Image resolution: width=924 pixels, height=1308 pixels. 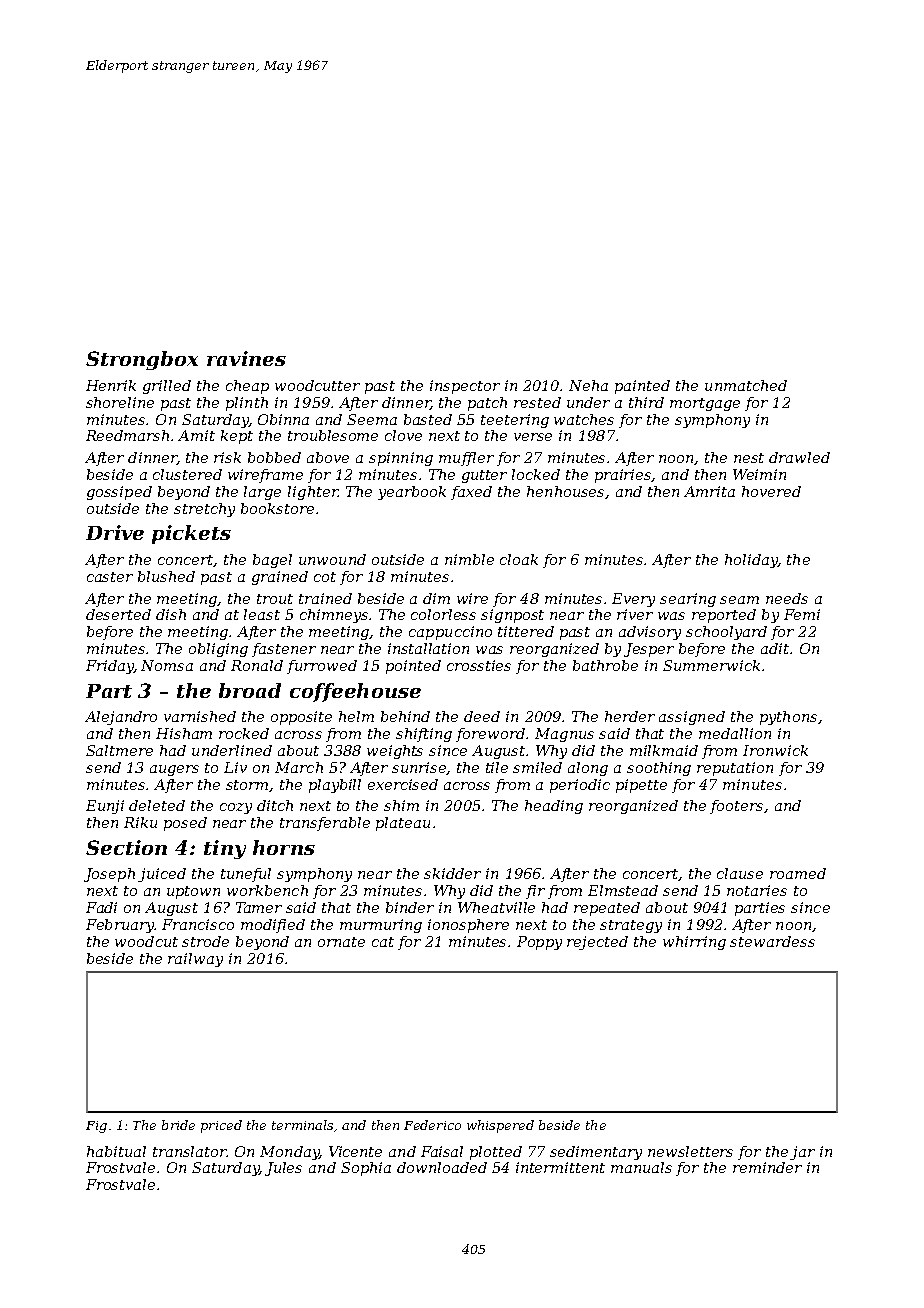 I want to click on Henrik, so click(x=111, y=385).
